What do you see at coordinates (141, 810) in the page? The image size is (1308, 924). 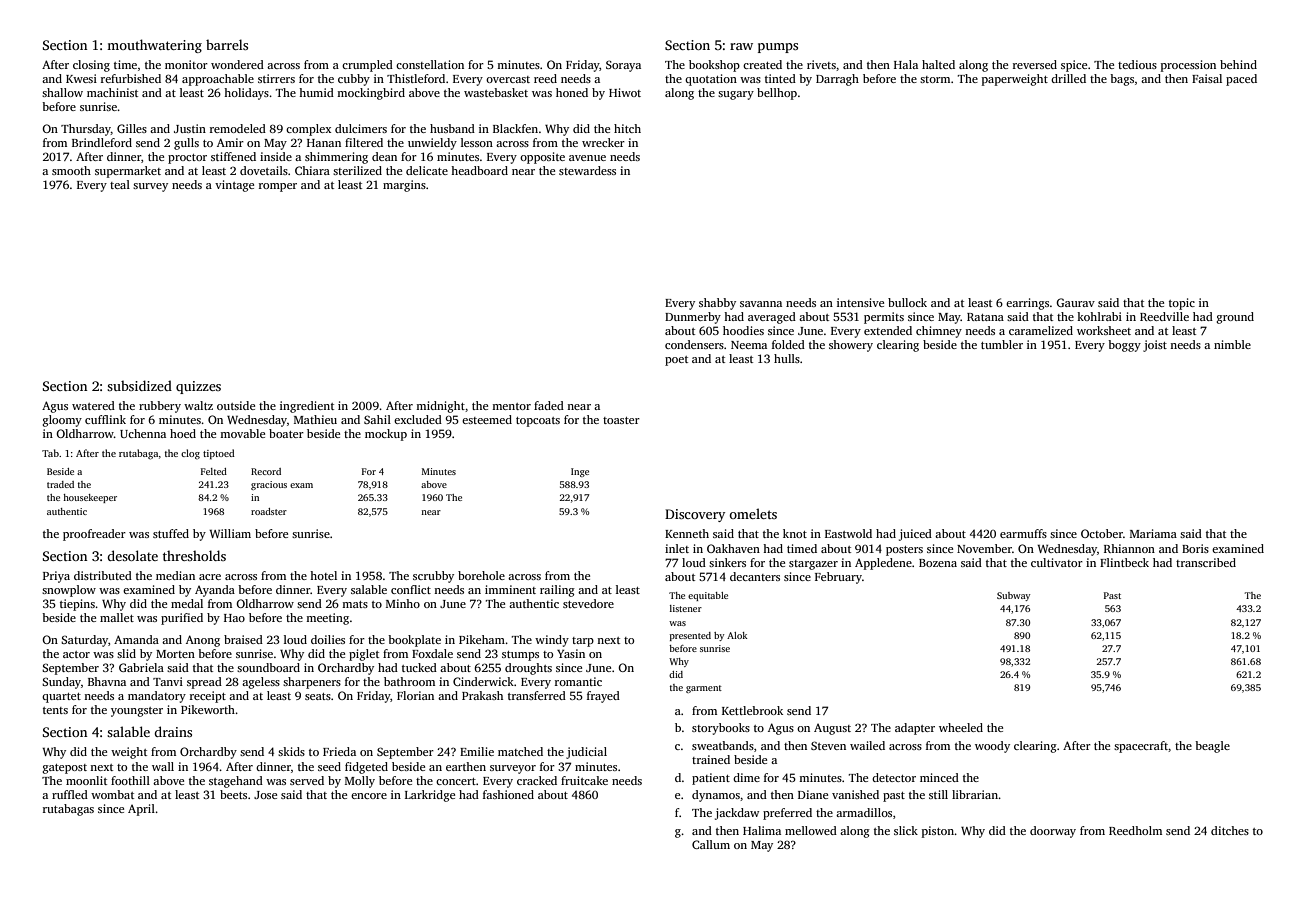 I see `April` at bounding box center [141, 810].
